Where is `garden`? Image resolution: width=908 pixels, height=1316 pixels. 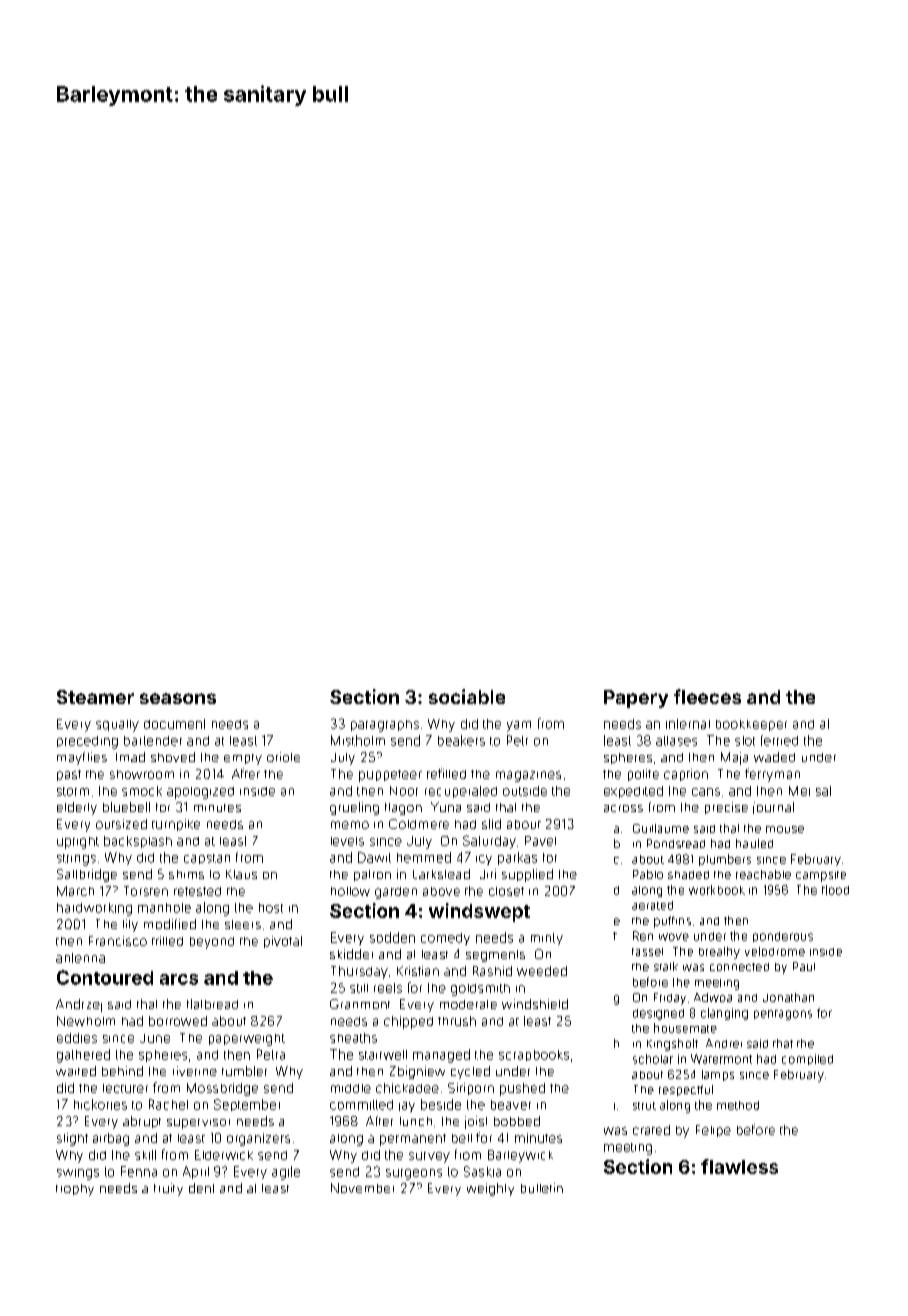
garden is located at coordinates (396, 893).
